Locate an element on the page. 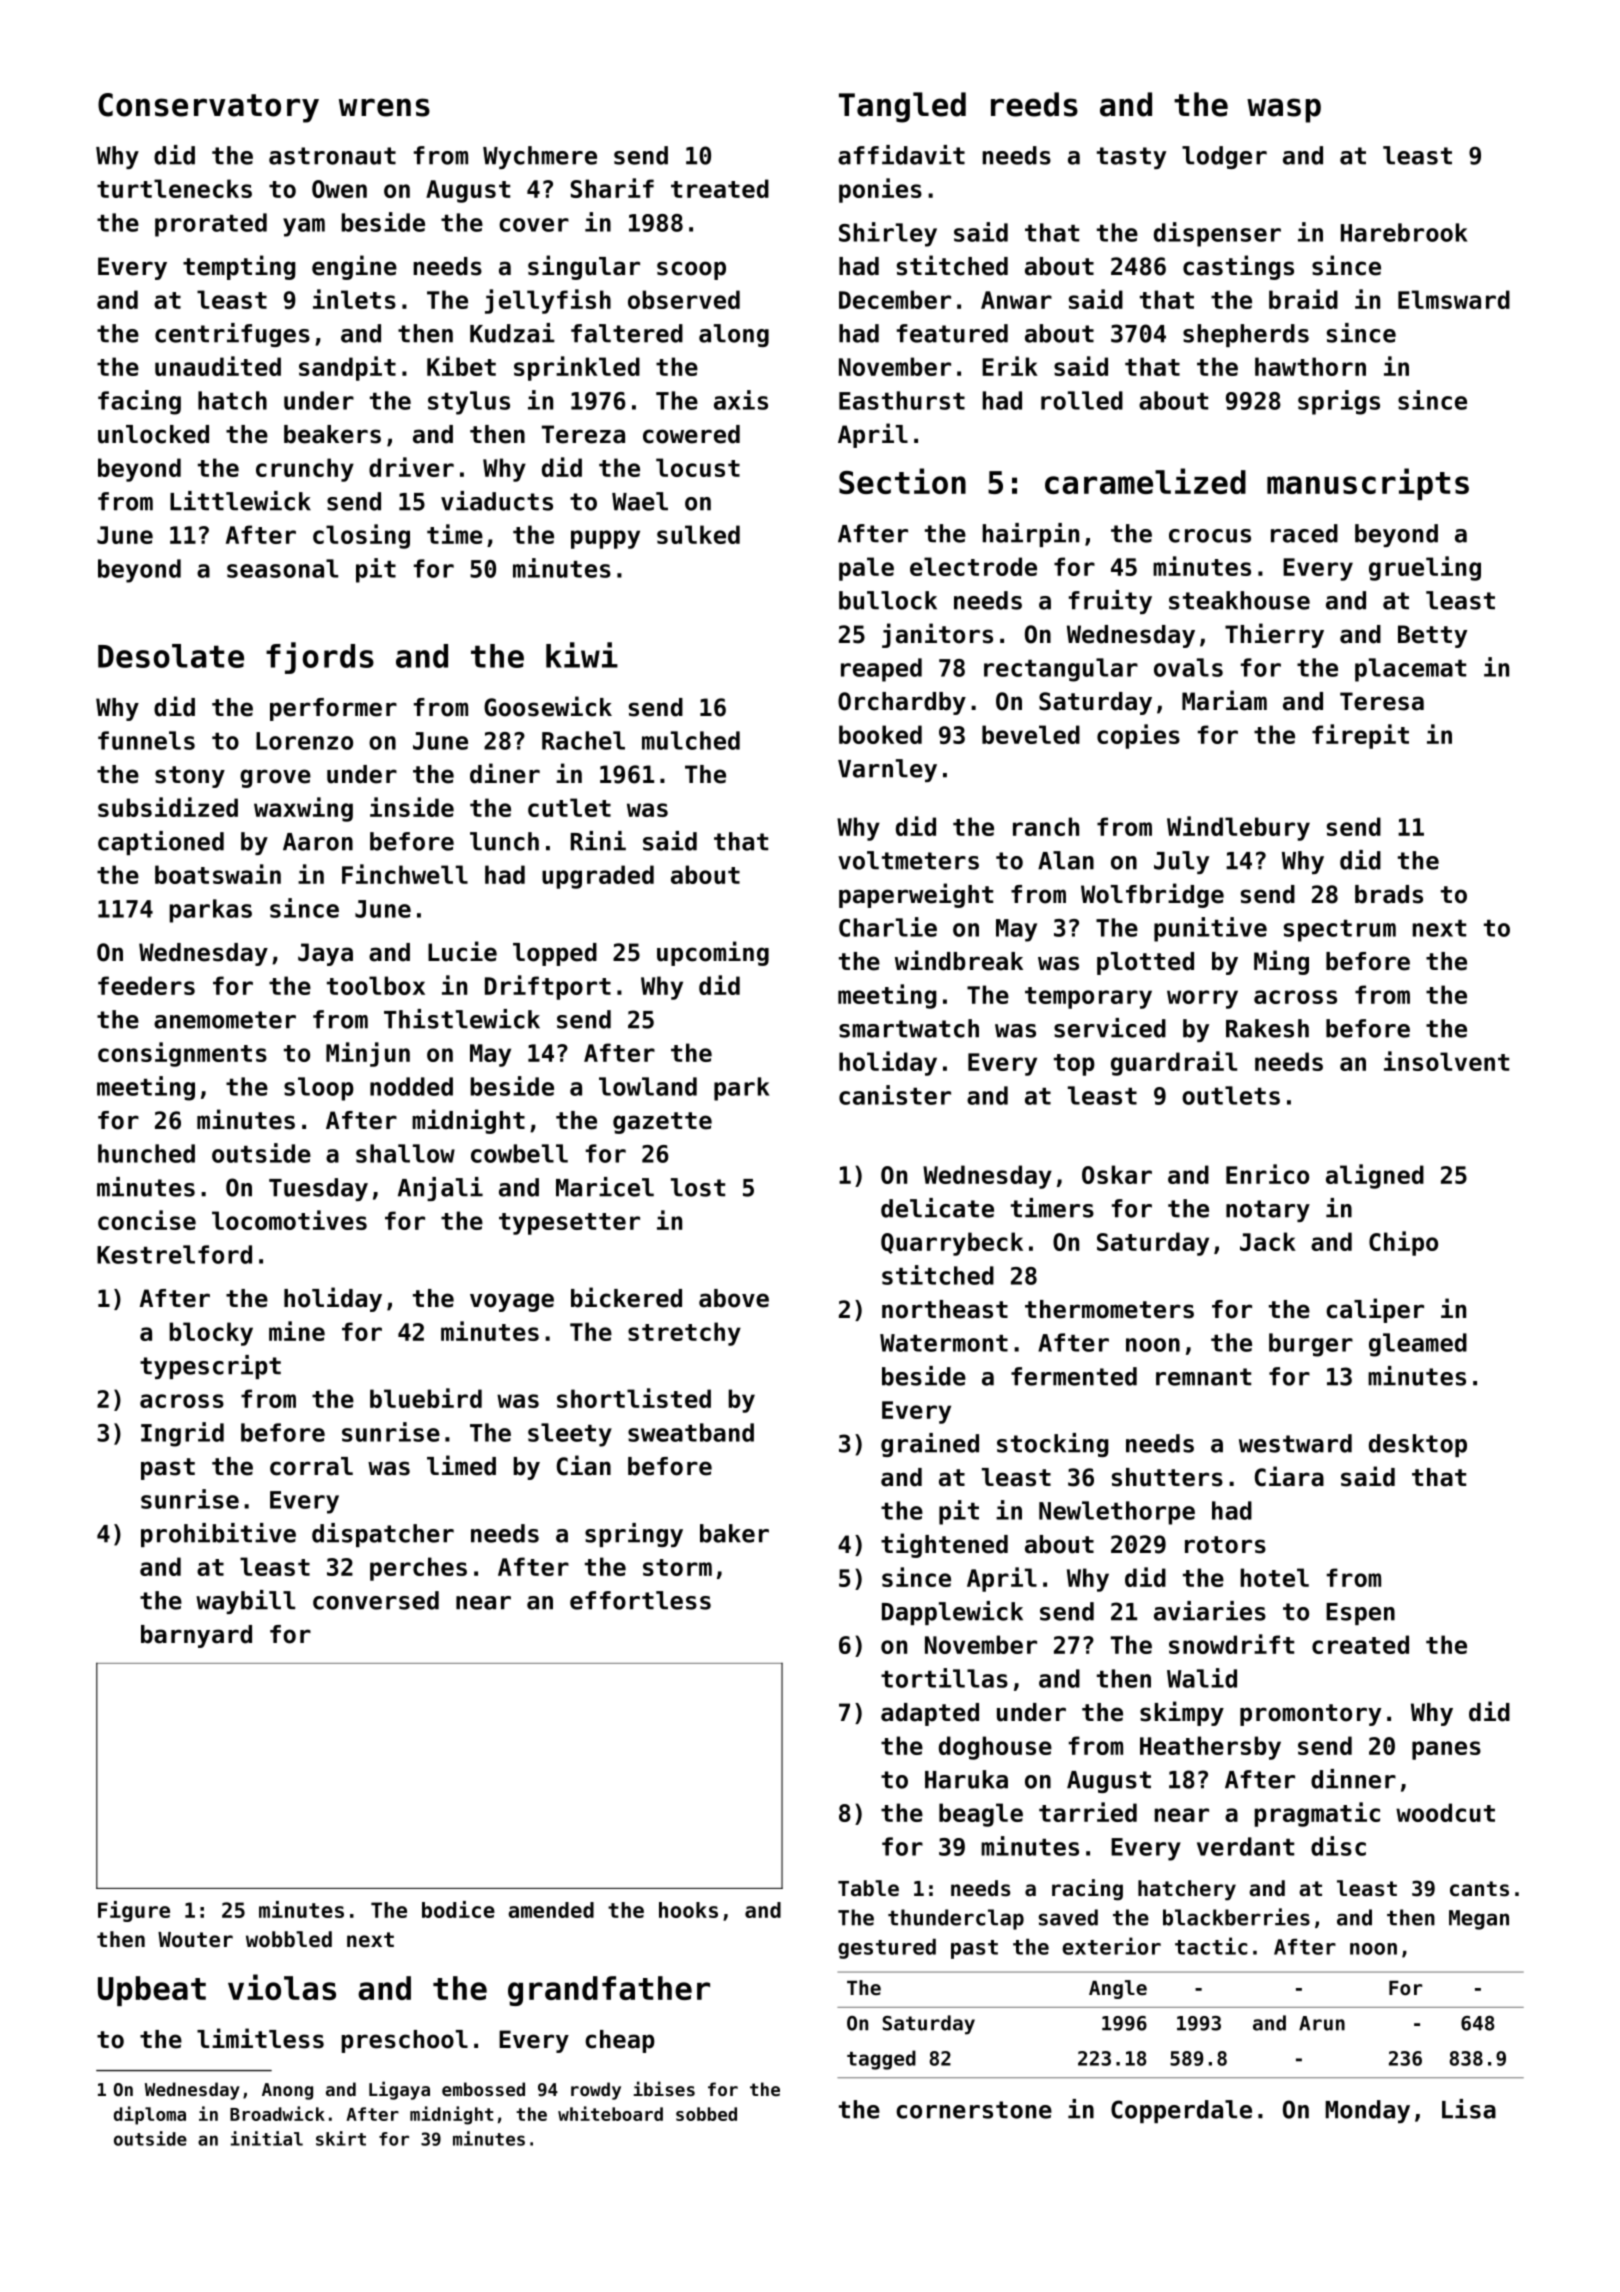 Image resolution: width=1620 pixels, height=2292 pixels. tarried is located at coordinates (1088, 1812).
